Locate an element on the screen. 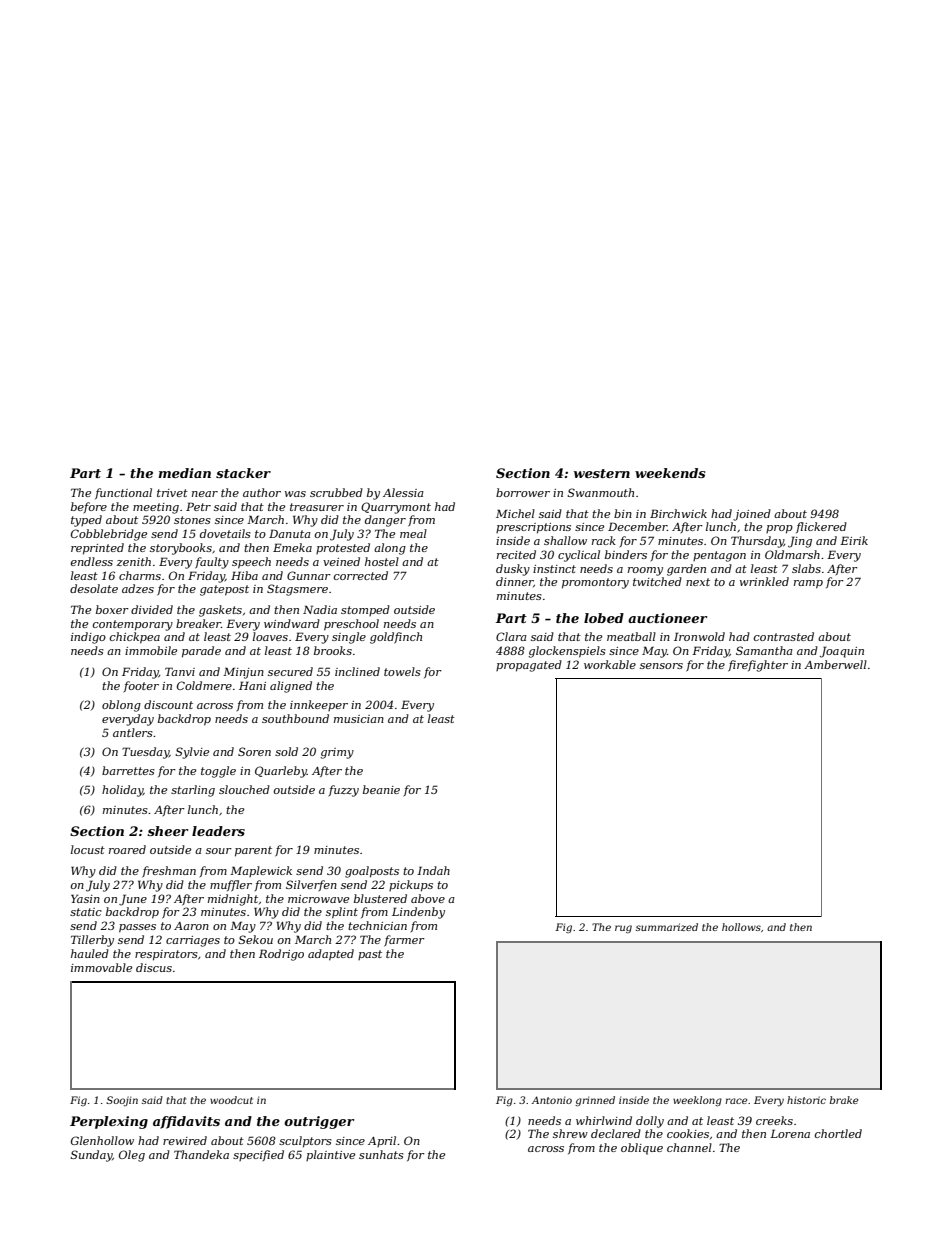 The width and height of the screenshot is (952, 1233). Amberwell is located at coordinates (835, 664).
